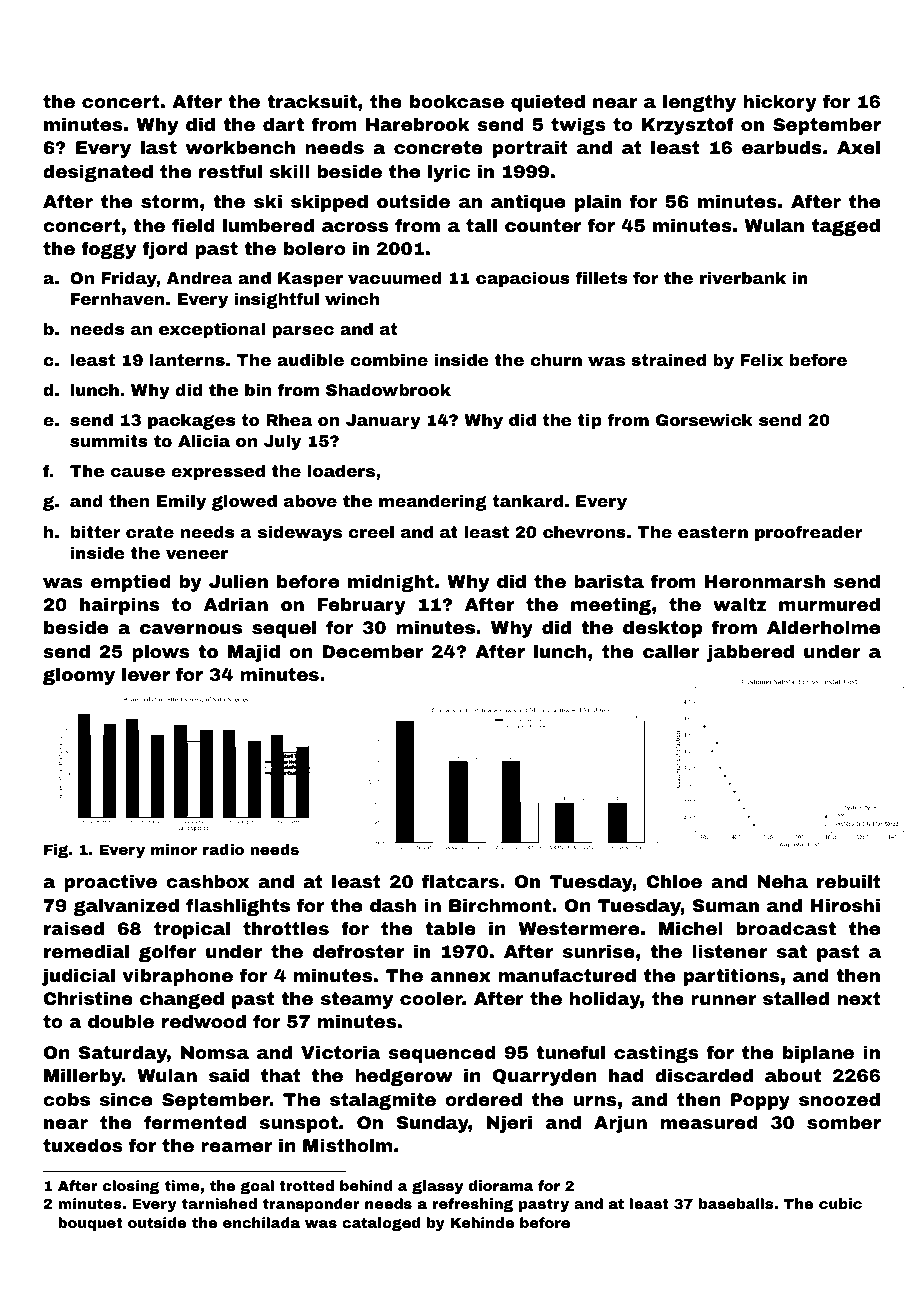 Image resolution: width=924 pixels, height=1308 pixels. I want to click on bitter, so click(95, 532).
